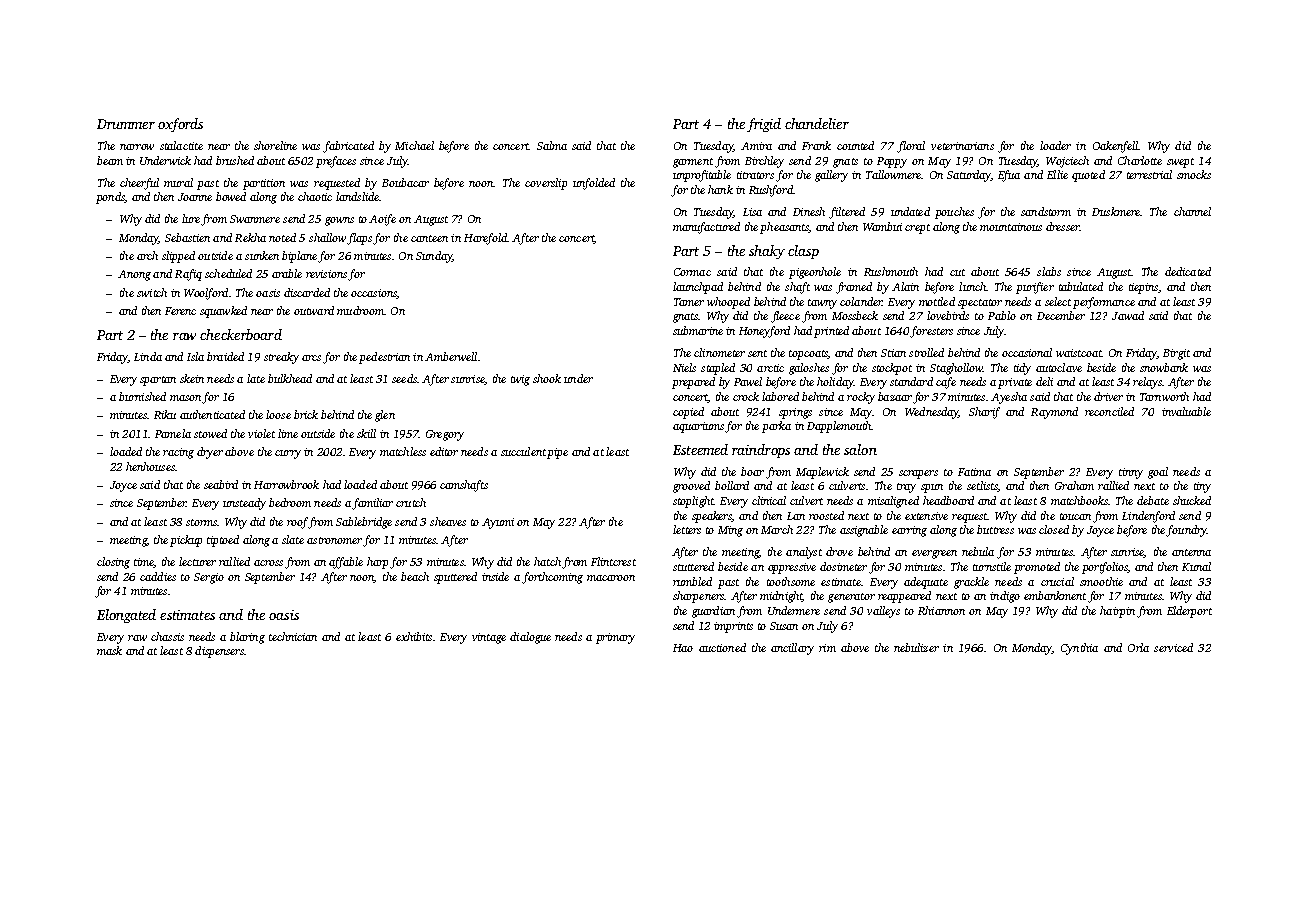  Describe the element at coordinates (792, 649) in the screenshot. I see `ancillary` at that location.
